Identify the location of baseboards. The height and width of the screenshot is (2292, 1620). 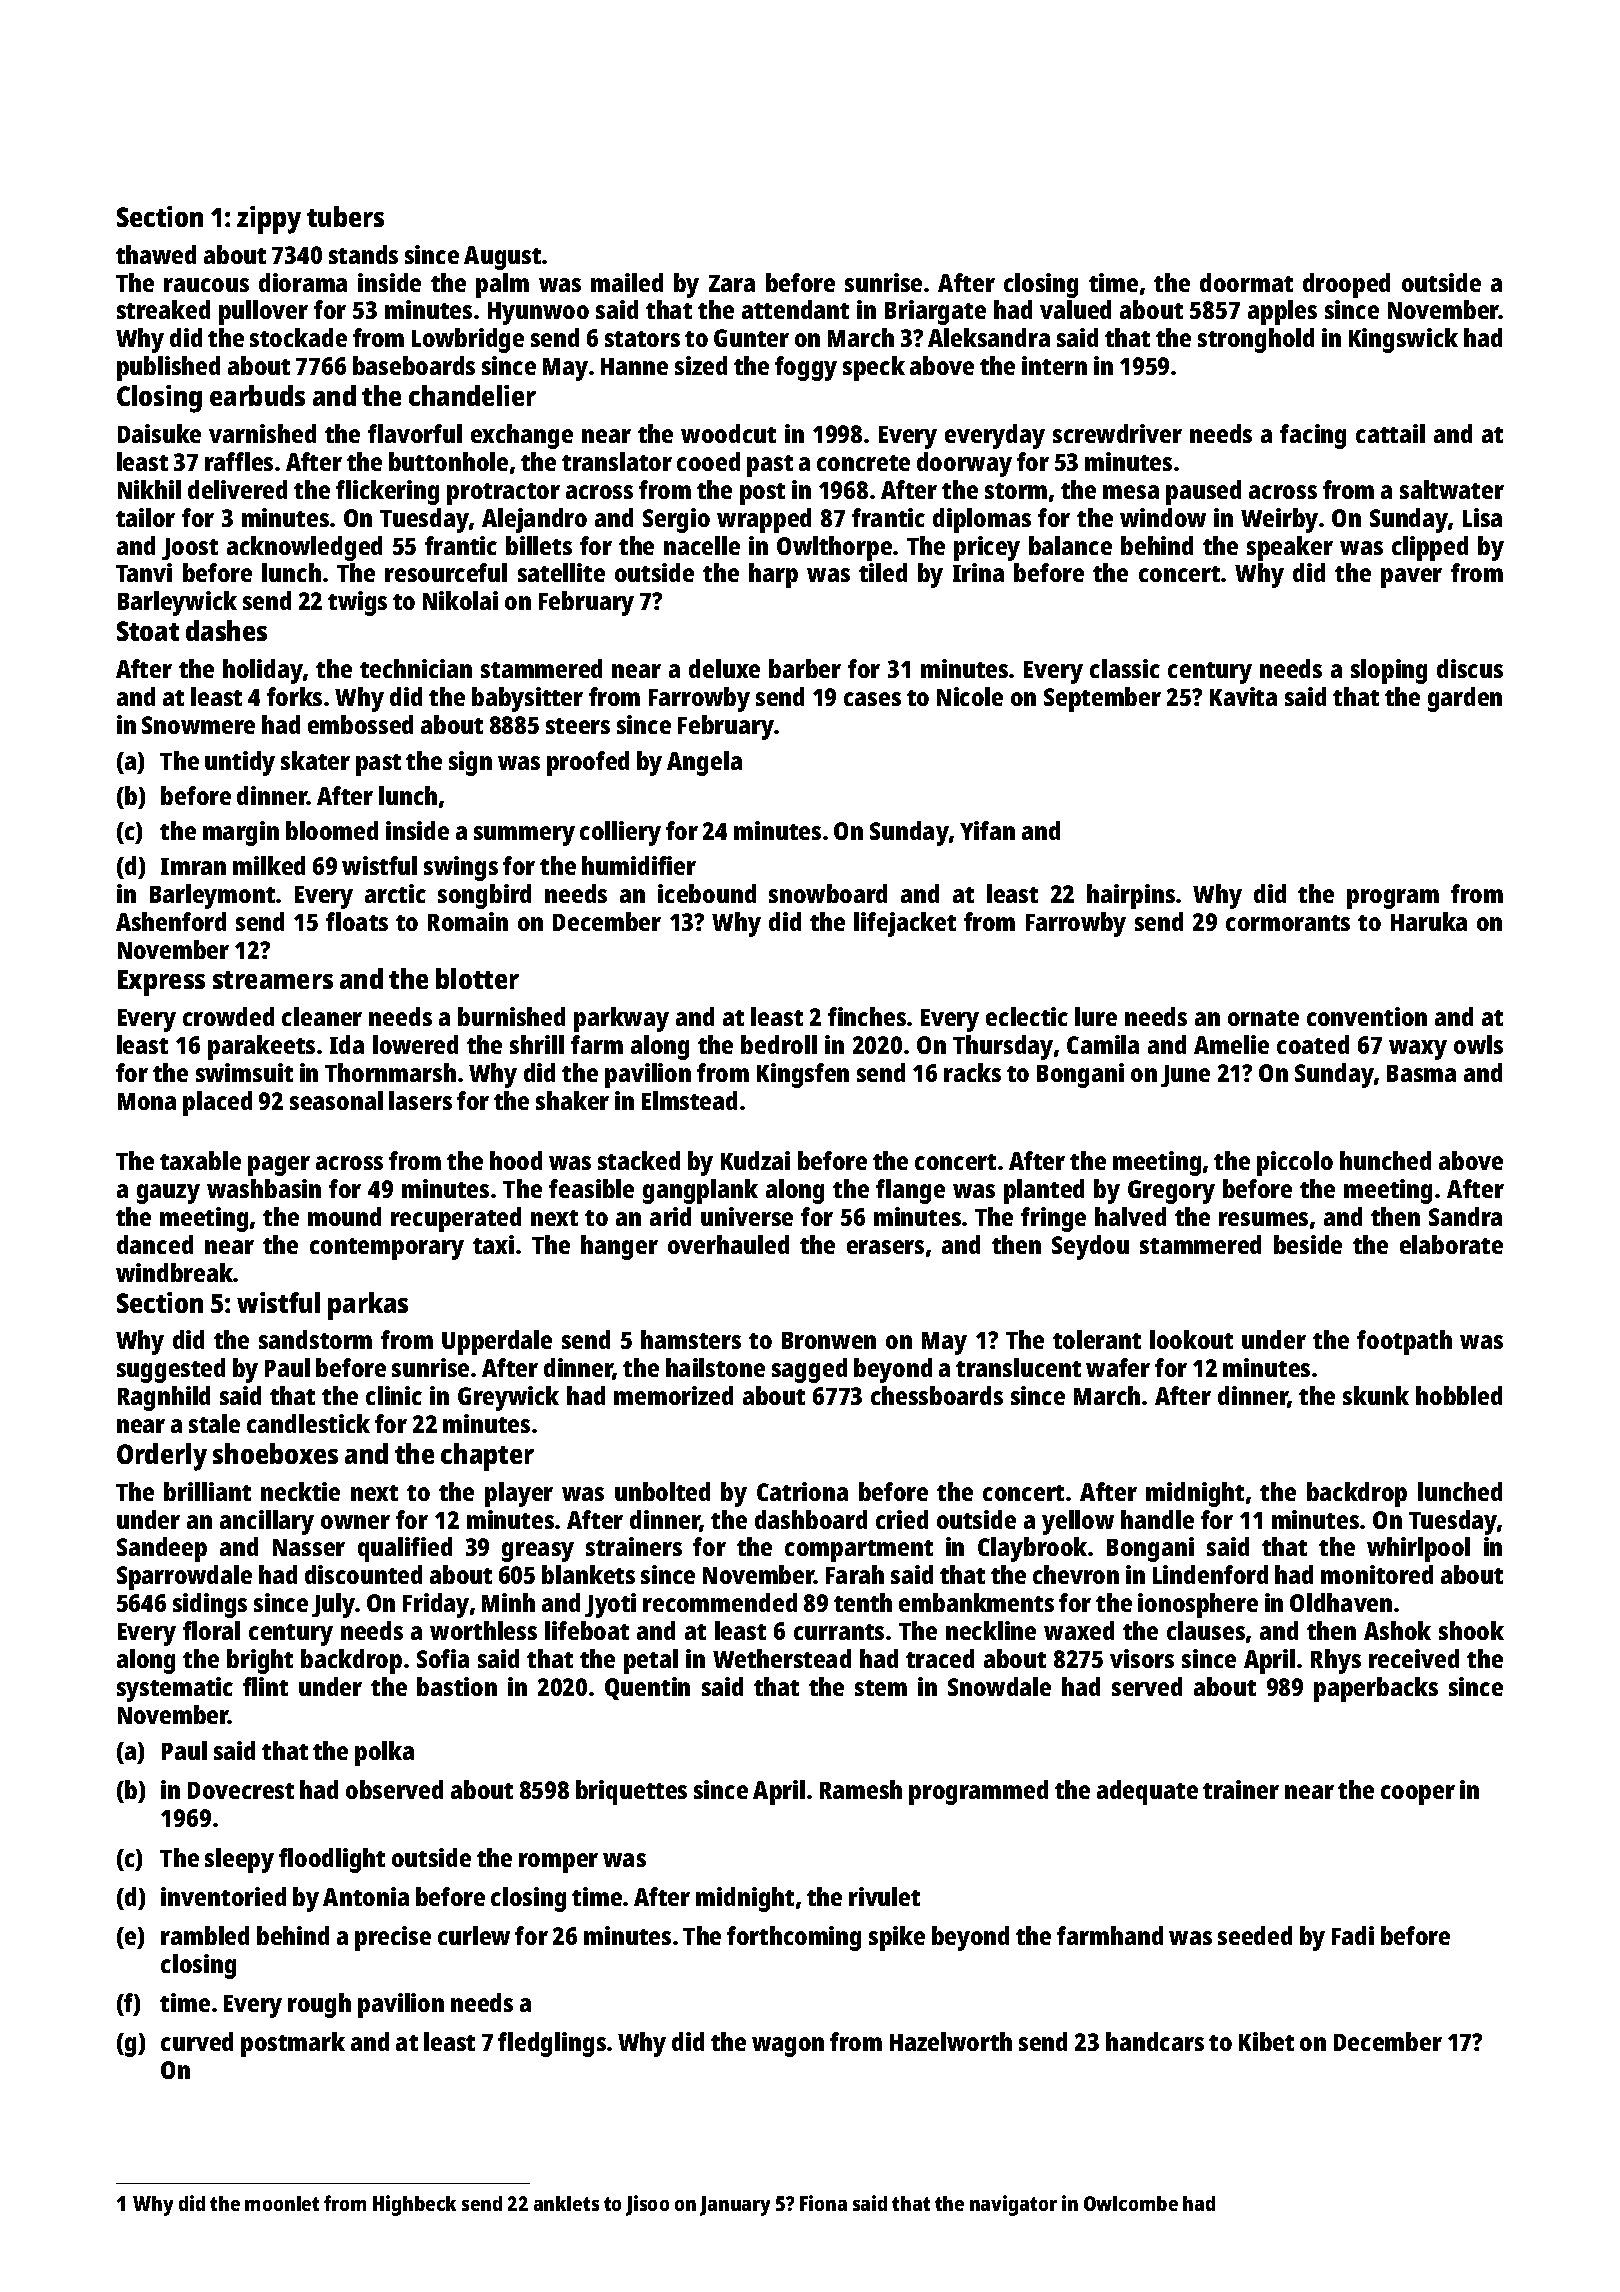
(414, 365).
